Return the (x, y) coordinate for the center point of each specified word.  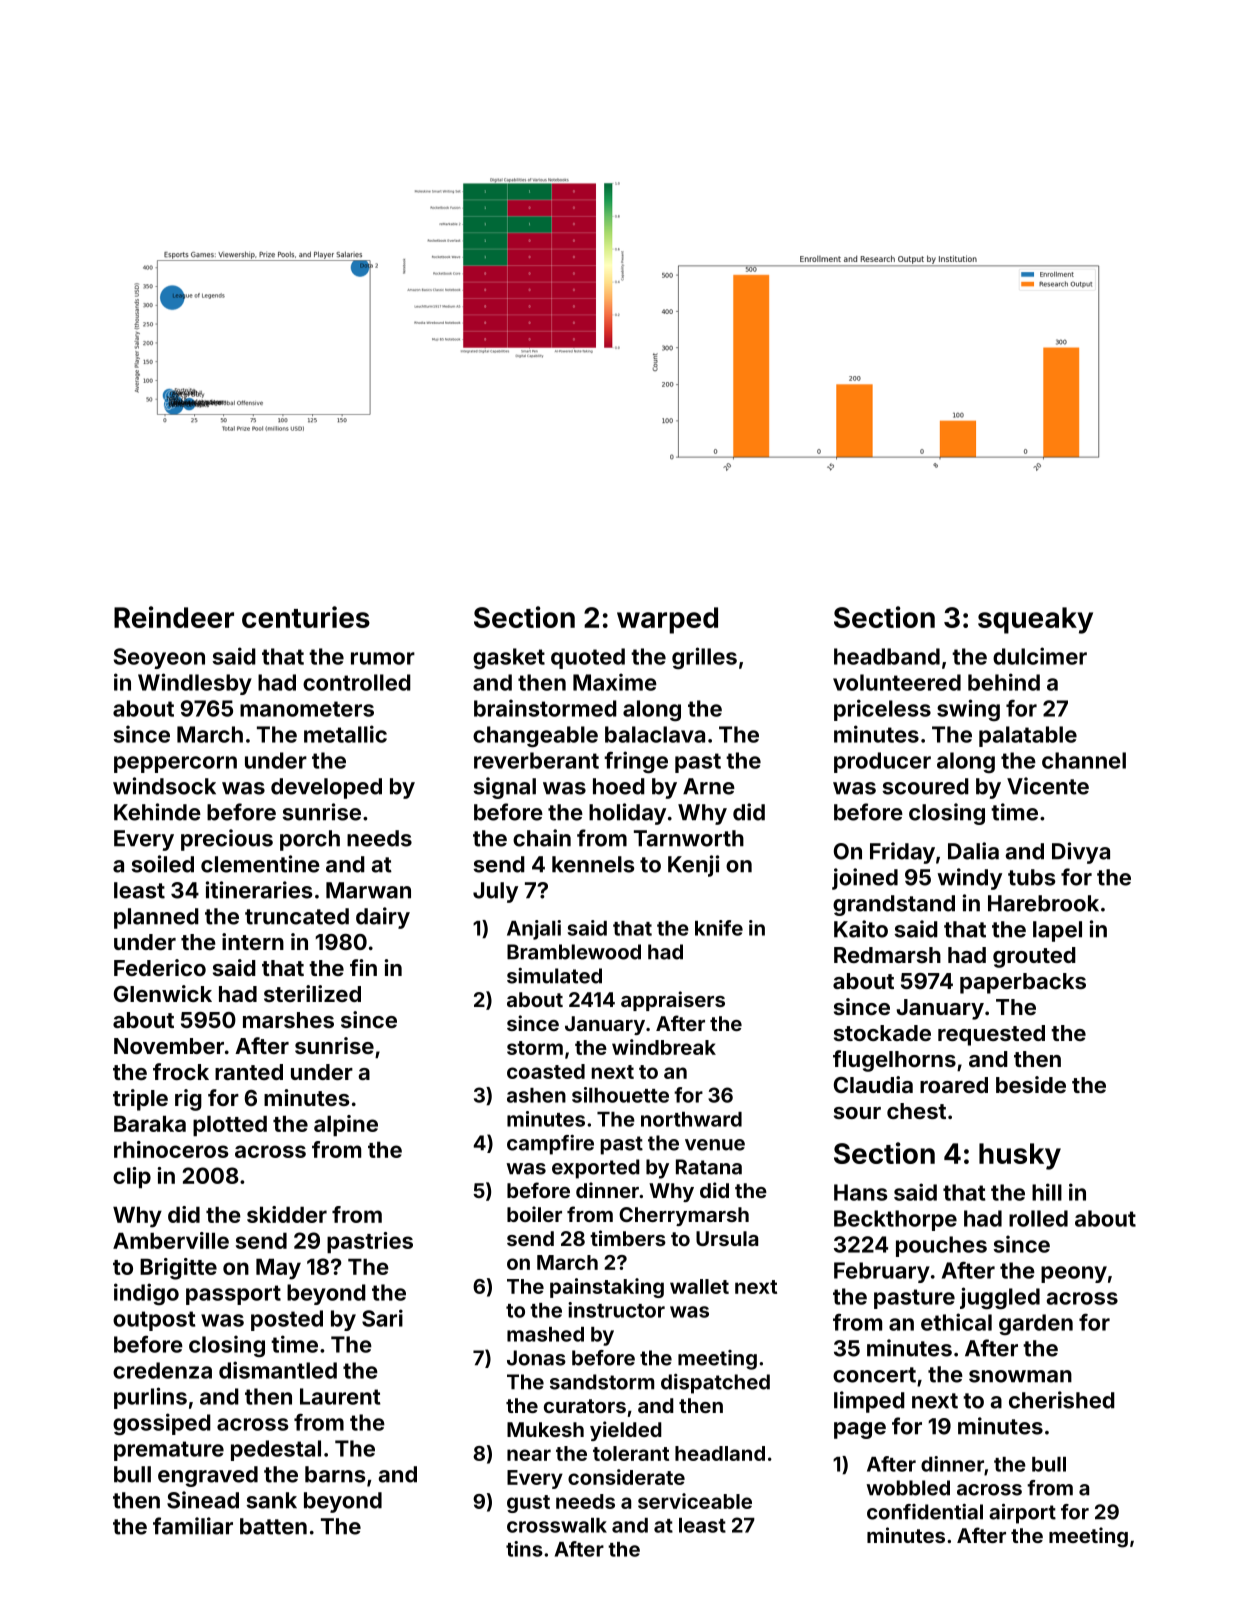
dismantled (278, 1370)
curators (585, 1406)
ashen (536, 1095)
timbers (628, 1238)
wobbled (908, 1488)
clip (132, 1177)
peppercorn (175, 764)
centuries (306, 617)
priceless (882, 710)
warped (667, 620)
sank (271, 1500)
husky (1020, 1156)
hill (1047, 1192)
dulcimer (1040, 656)
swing (968, 710)
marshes (288, 1020)
